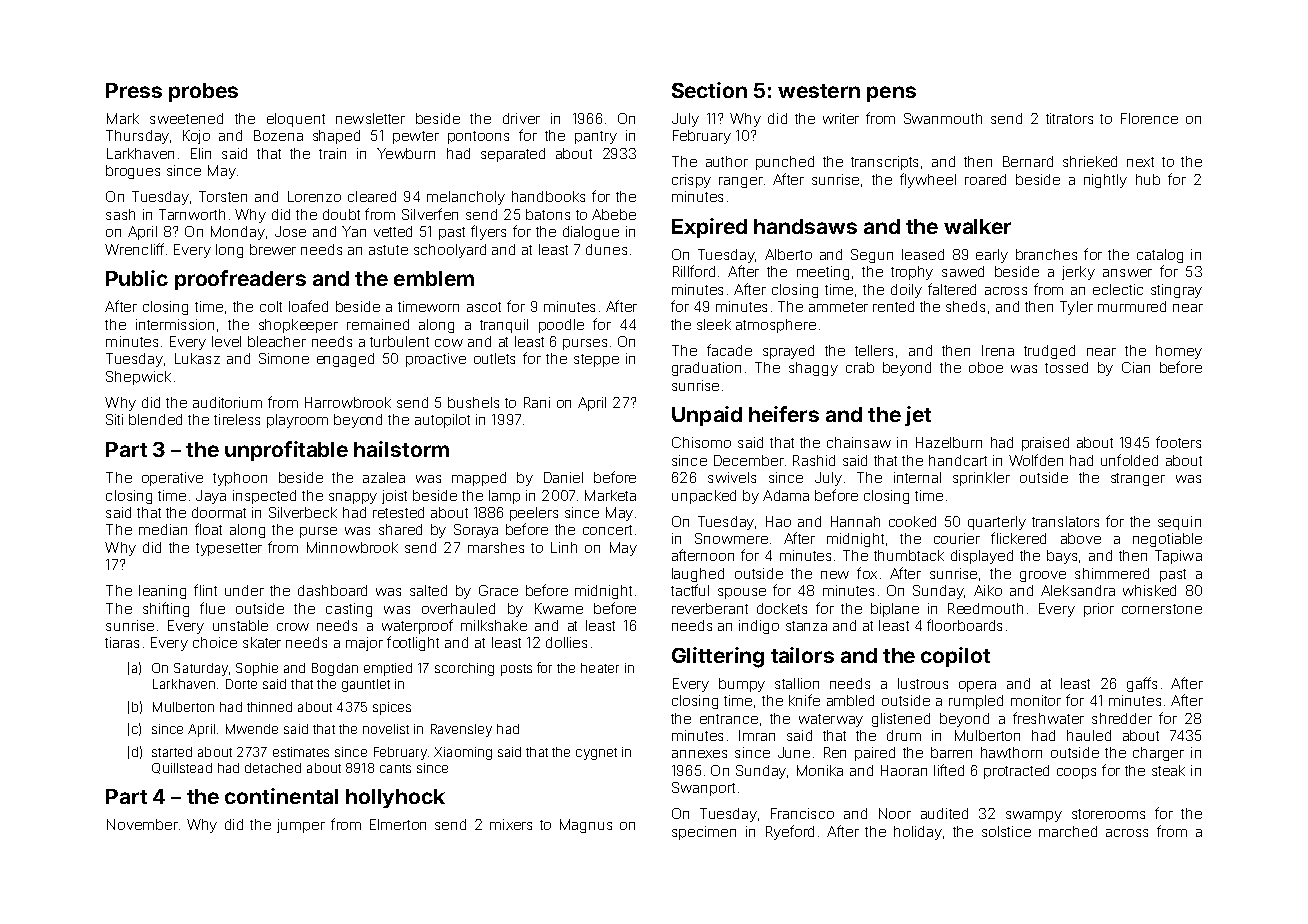 The width and height of the screenshot is (1308, 924). I want to click on handbooks, so click(548, 196).
